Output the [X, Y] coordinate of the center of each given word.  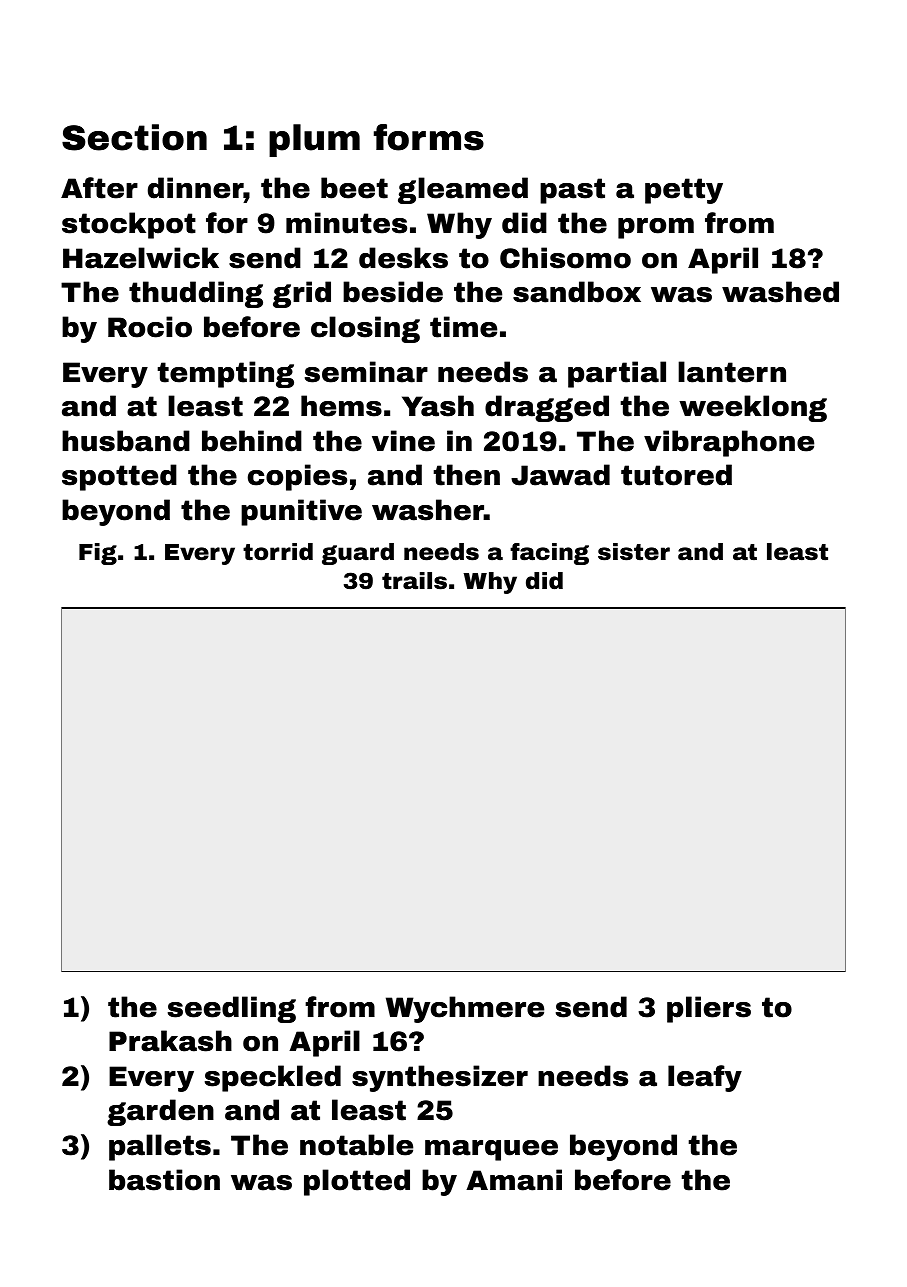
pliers [709, 1009]
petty [684, 191]
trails [414, 581]
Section [134, 137]
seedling [232, 1009]
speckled [273, 1078]
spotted [119, 477]
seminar [366, 372]
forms [429, 137]
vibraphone [729, 443]
